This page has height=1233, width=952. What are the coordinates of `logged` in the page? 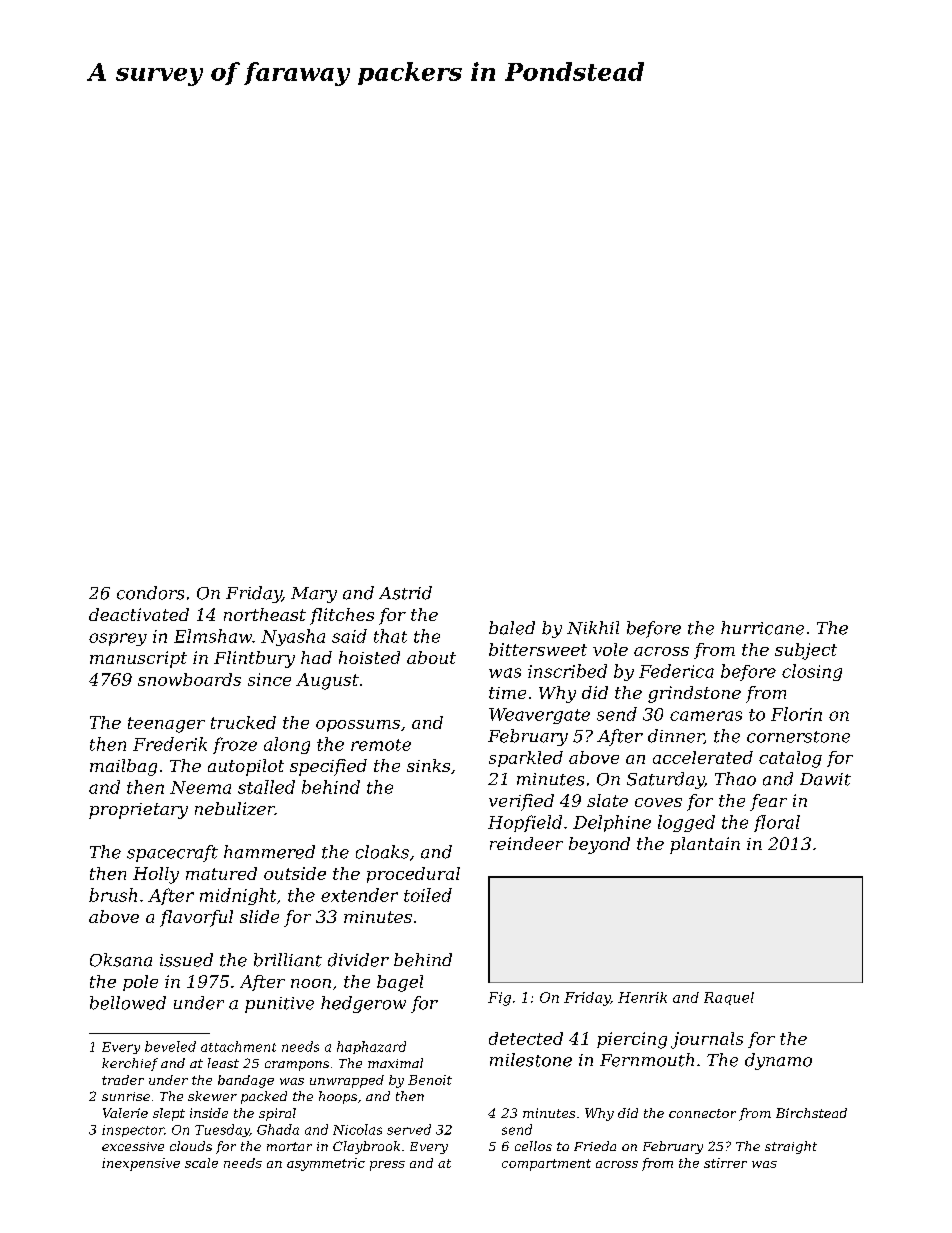 It's located at (686, 823).
